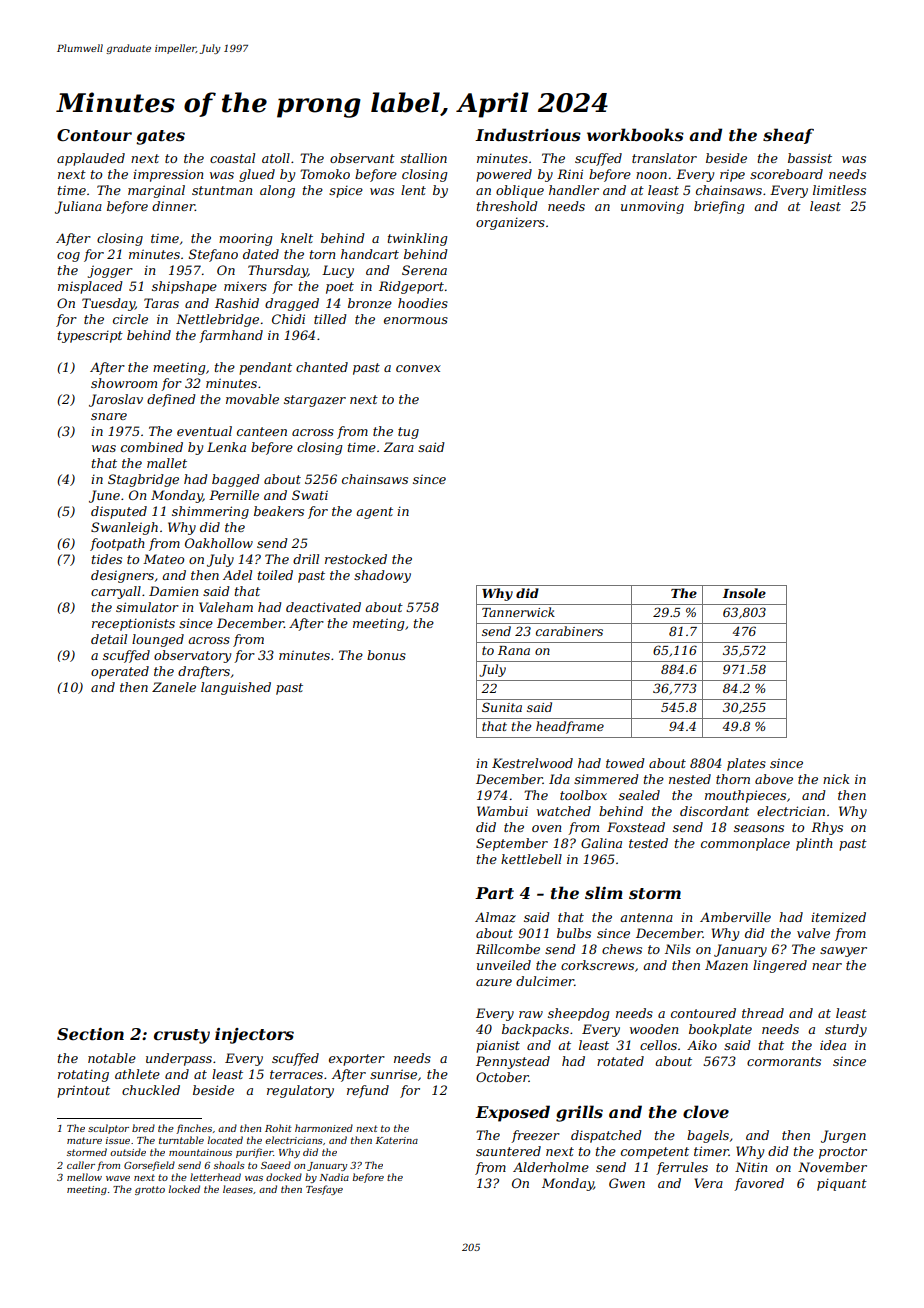  I want to click on Almaz, so click(495, 917).
